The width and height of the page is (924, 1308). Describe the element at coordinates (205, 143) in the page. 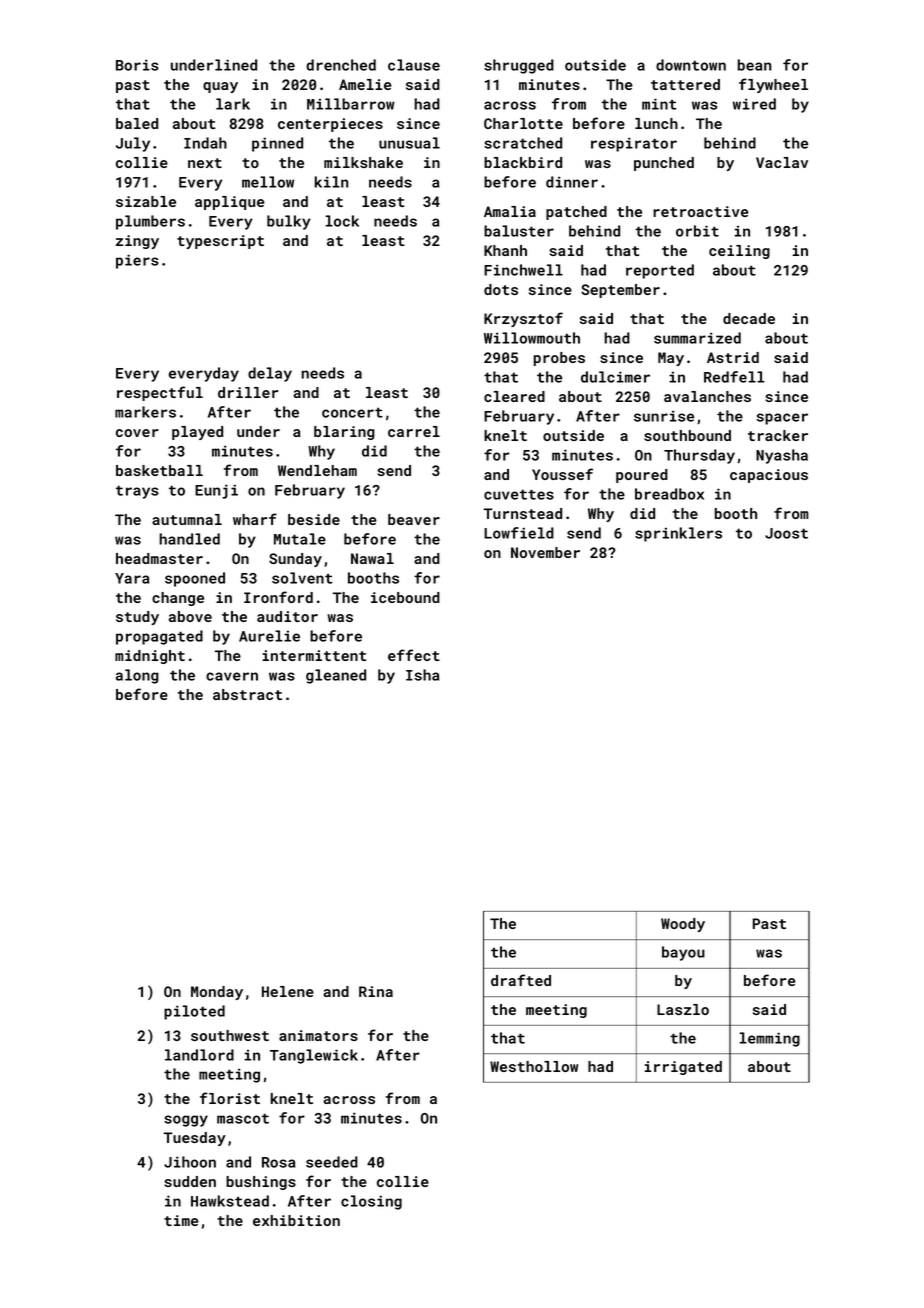

I see `Indah` at that location.
